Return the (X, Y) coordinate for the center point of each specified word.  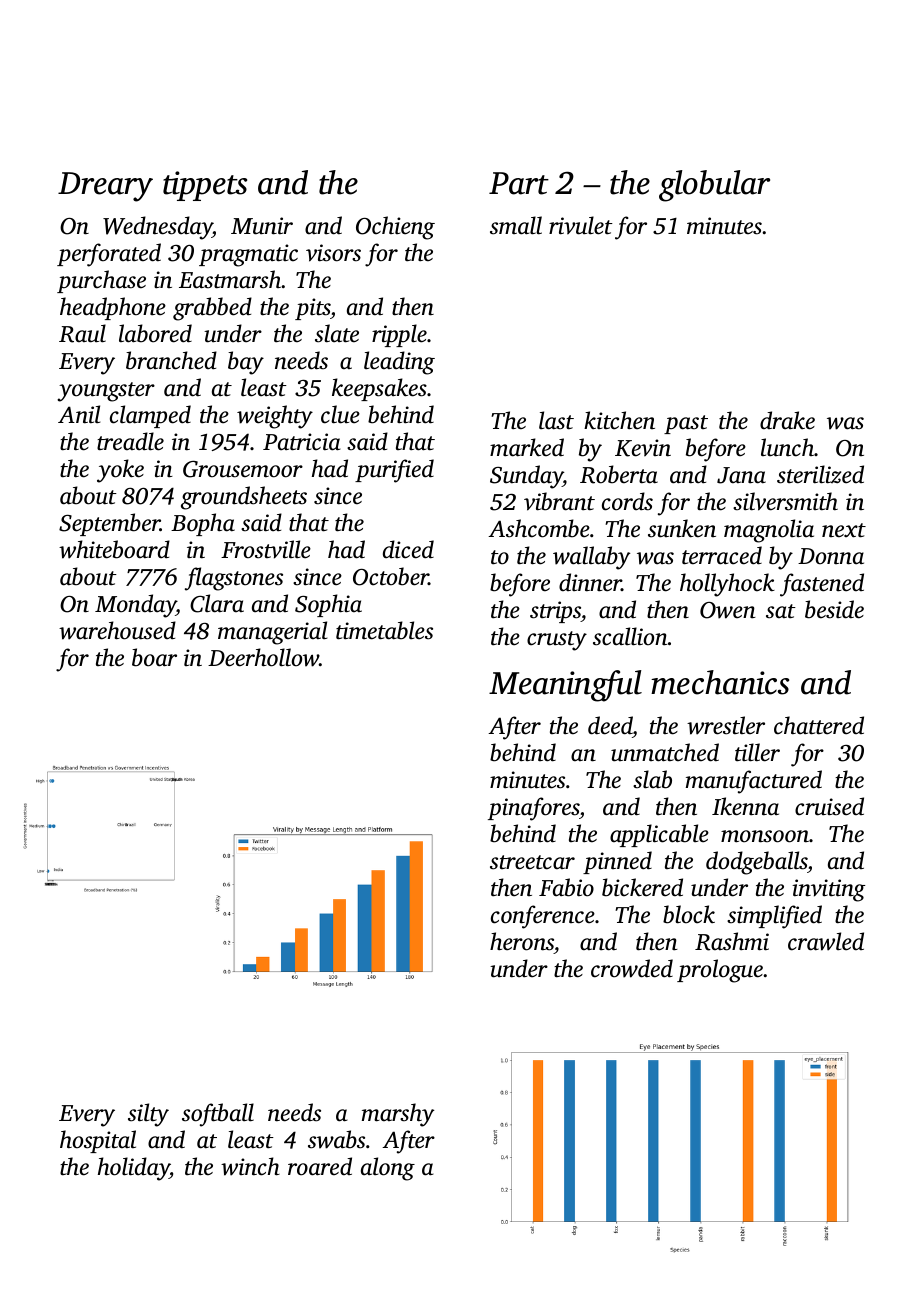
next (844, 530)
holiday (134, 1169)
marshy (398, 1115)
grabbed (212, 309)
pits (313, 309)
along (388, 1169)
